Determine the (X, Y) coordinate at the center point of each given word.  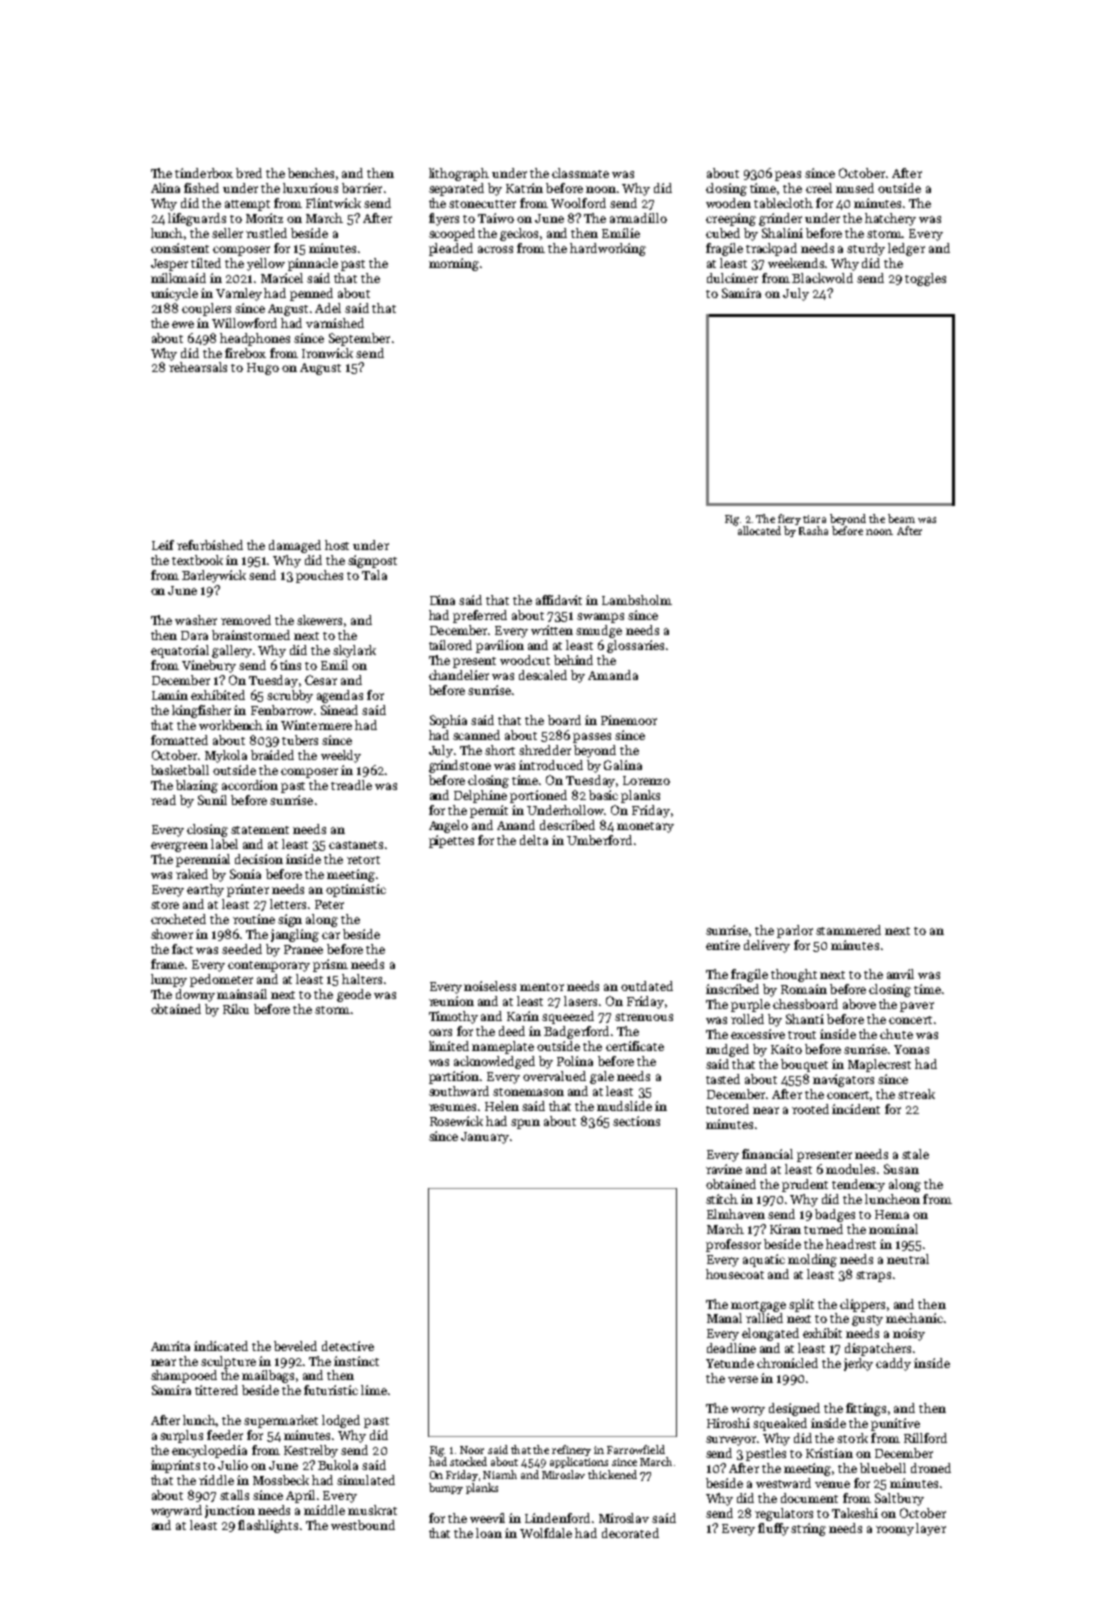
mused (855, 188)
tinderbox (204, 173)
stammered (848, 930)
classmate (580, 173)
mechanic (914, 1318)
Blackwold (822, 278)
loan (489, 1533)
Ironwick (327, 353)
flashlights (268, 1526)
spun (525, 1124)
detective (348, 1346)
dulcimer (732, 278)
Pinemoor (629, 720)
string (808, 1529)
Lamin (170, 695)
